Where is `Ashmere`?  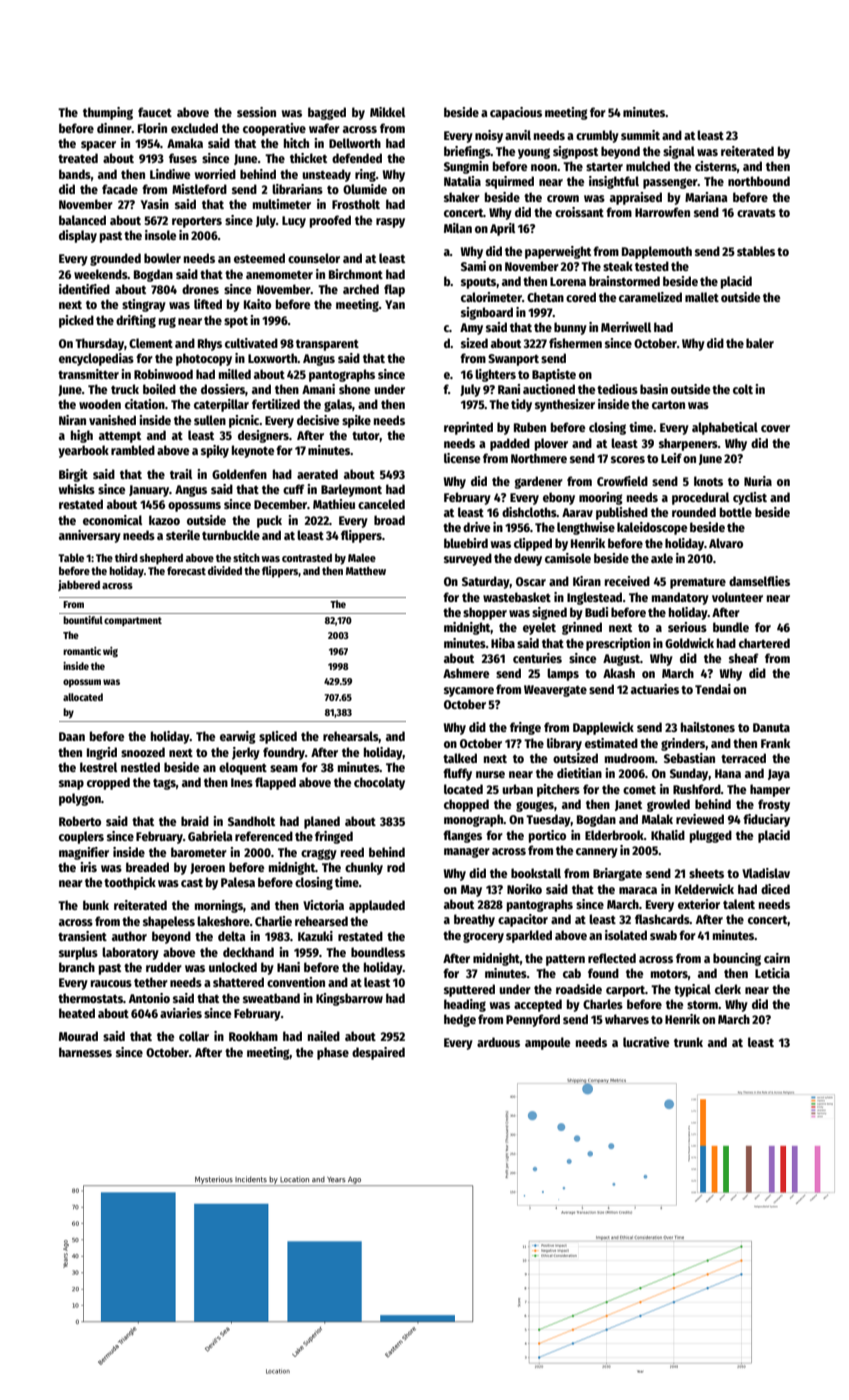 Ashmere is located at coordinates (466, 673).
